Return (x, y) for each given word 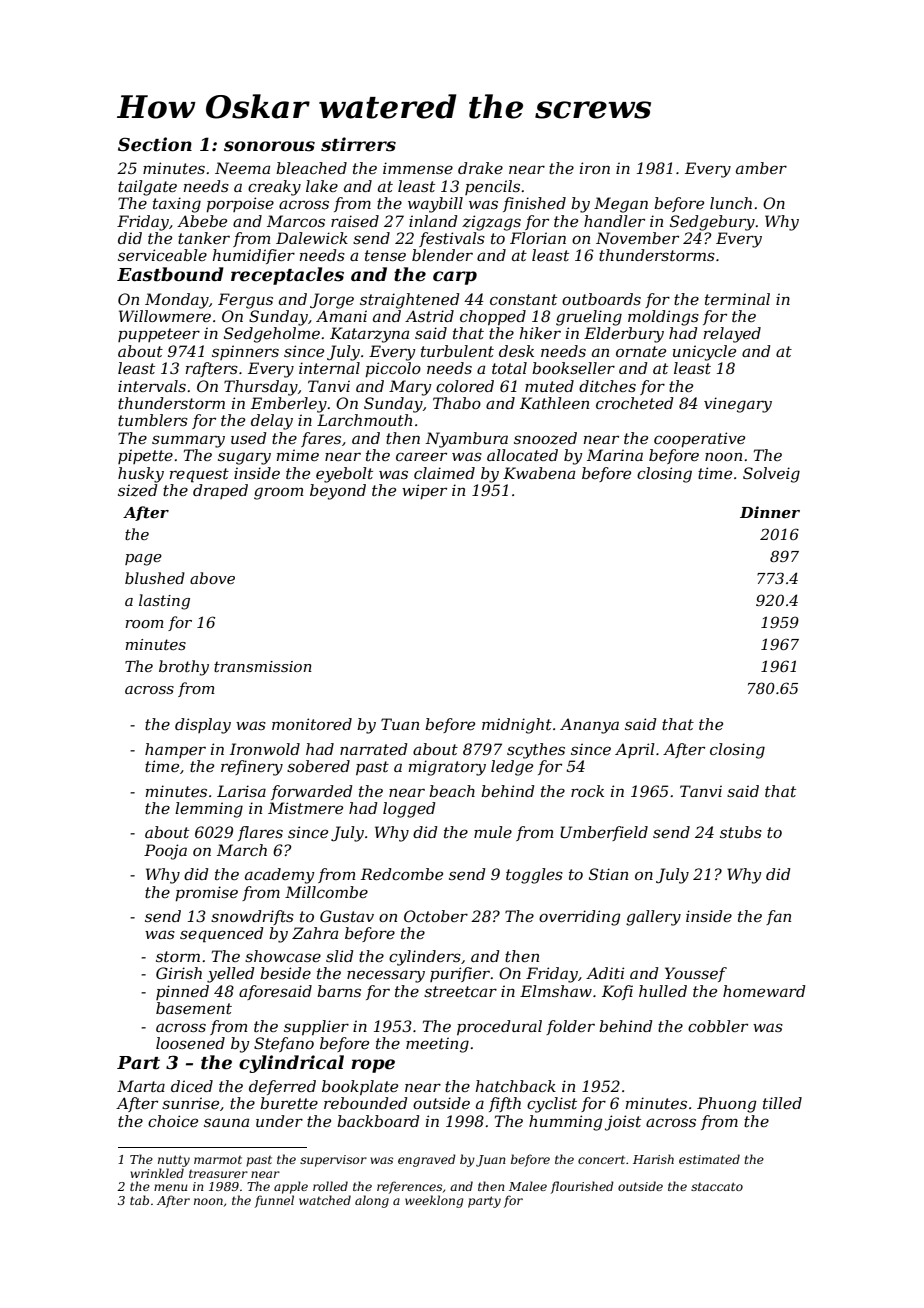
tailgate (147, 188)
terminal (737, 299)
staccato (717, 1186)
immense (418, 168)
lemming (209, 810)
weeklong (434, 1201)
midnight (517, 726)
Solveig (771, 475)
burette (289, 1103)
